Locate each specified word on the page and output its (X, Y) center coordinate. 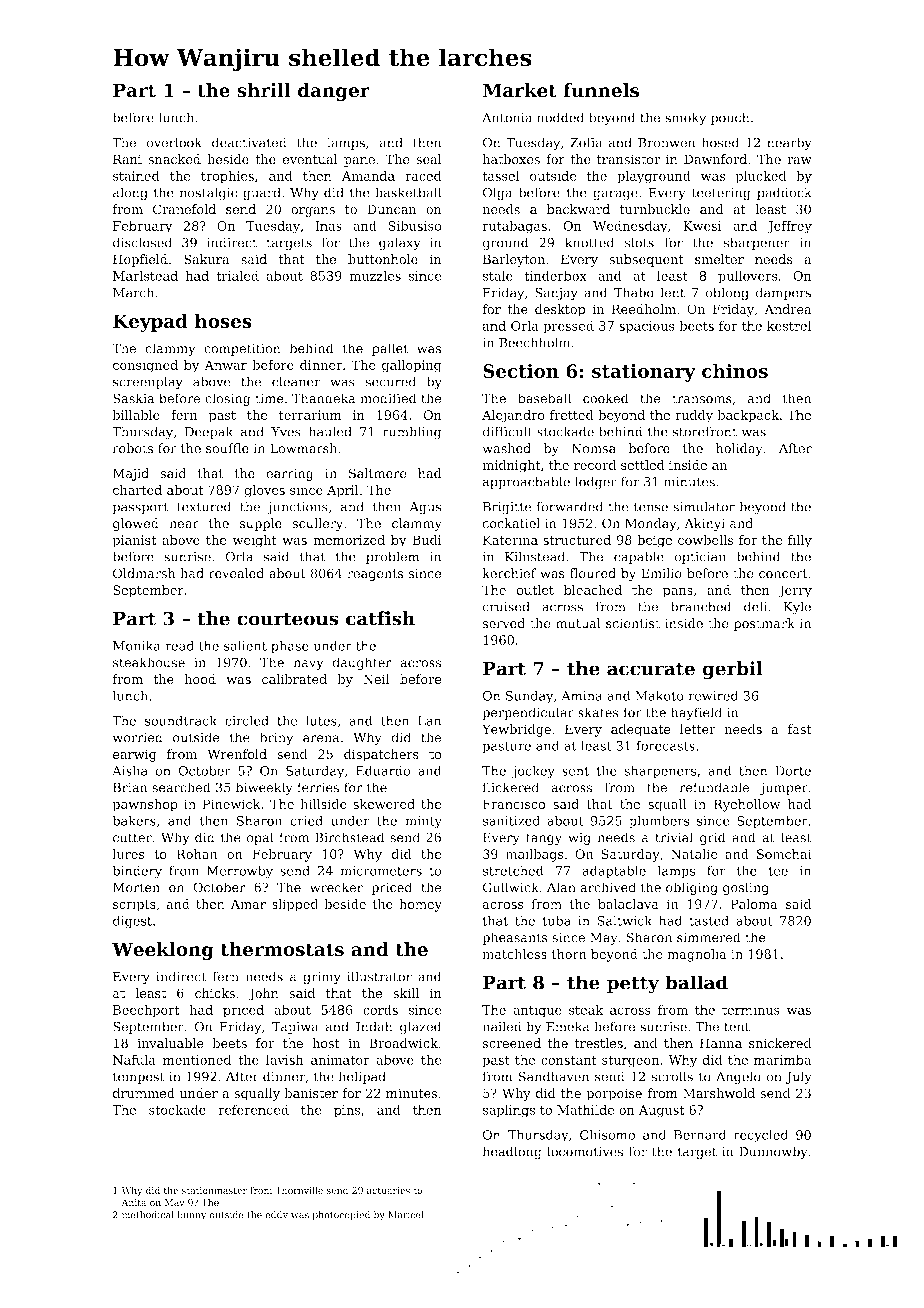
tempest (139, 1078)
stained (136, 176)
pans (678, 593)
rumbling (412, 433)
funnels (601, 90)
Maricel (405, 1215)
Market (520, 90)
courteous (288, 619)
